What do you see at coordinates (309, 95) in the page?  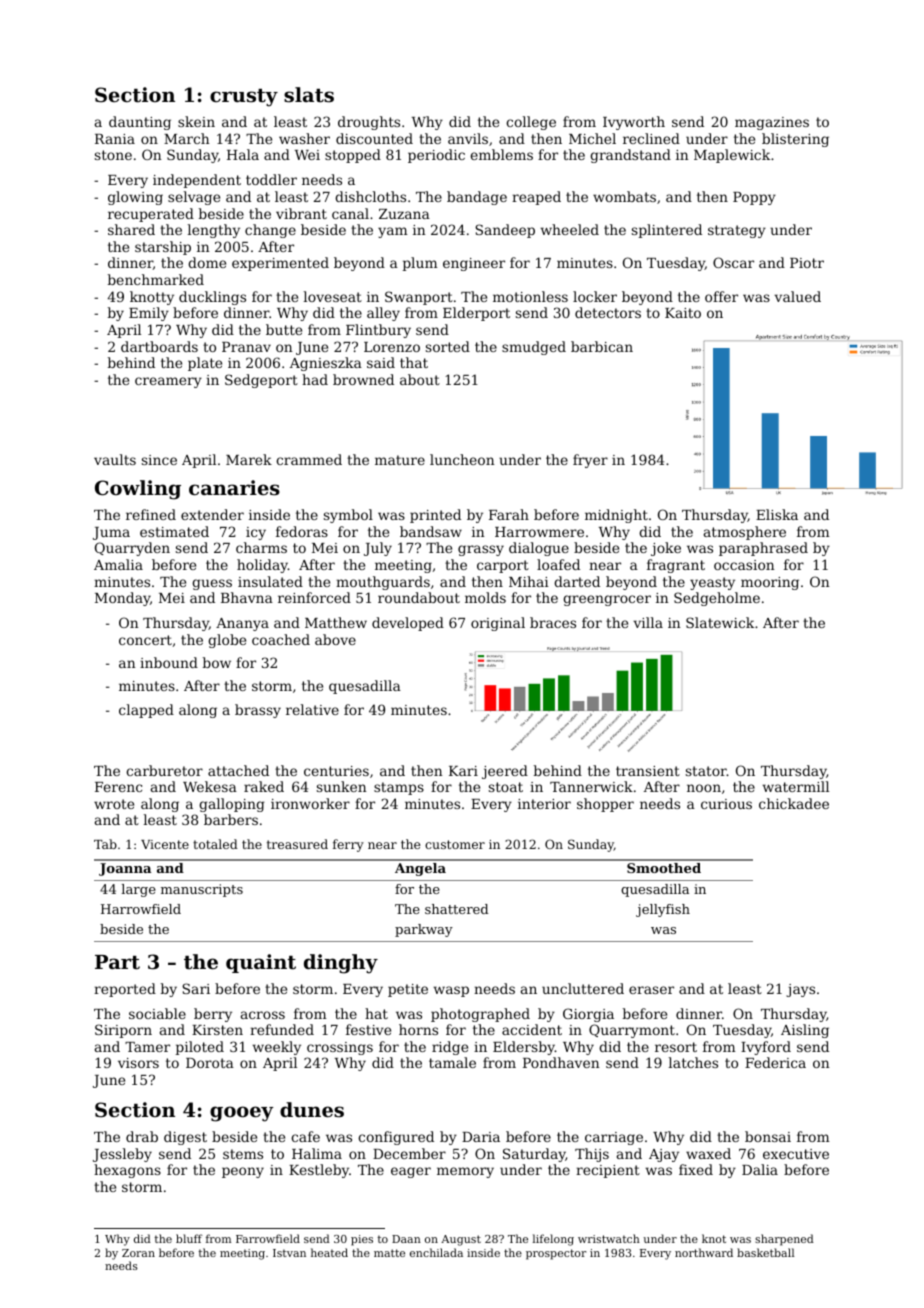 I see `slats` at bounding box center [309, 95].
